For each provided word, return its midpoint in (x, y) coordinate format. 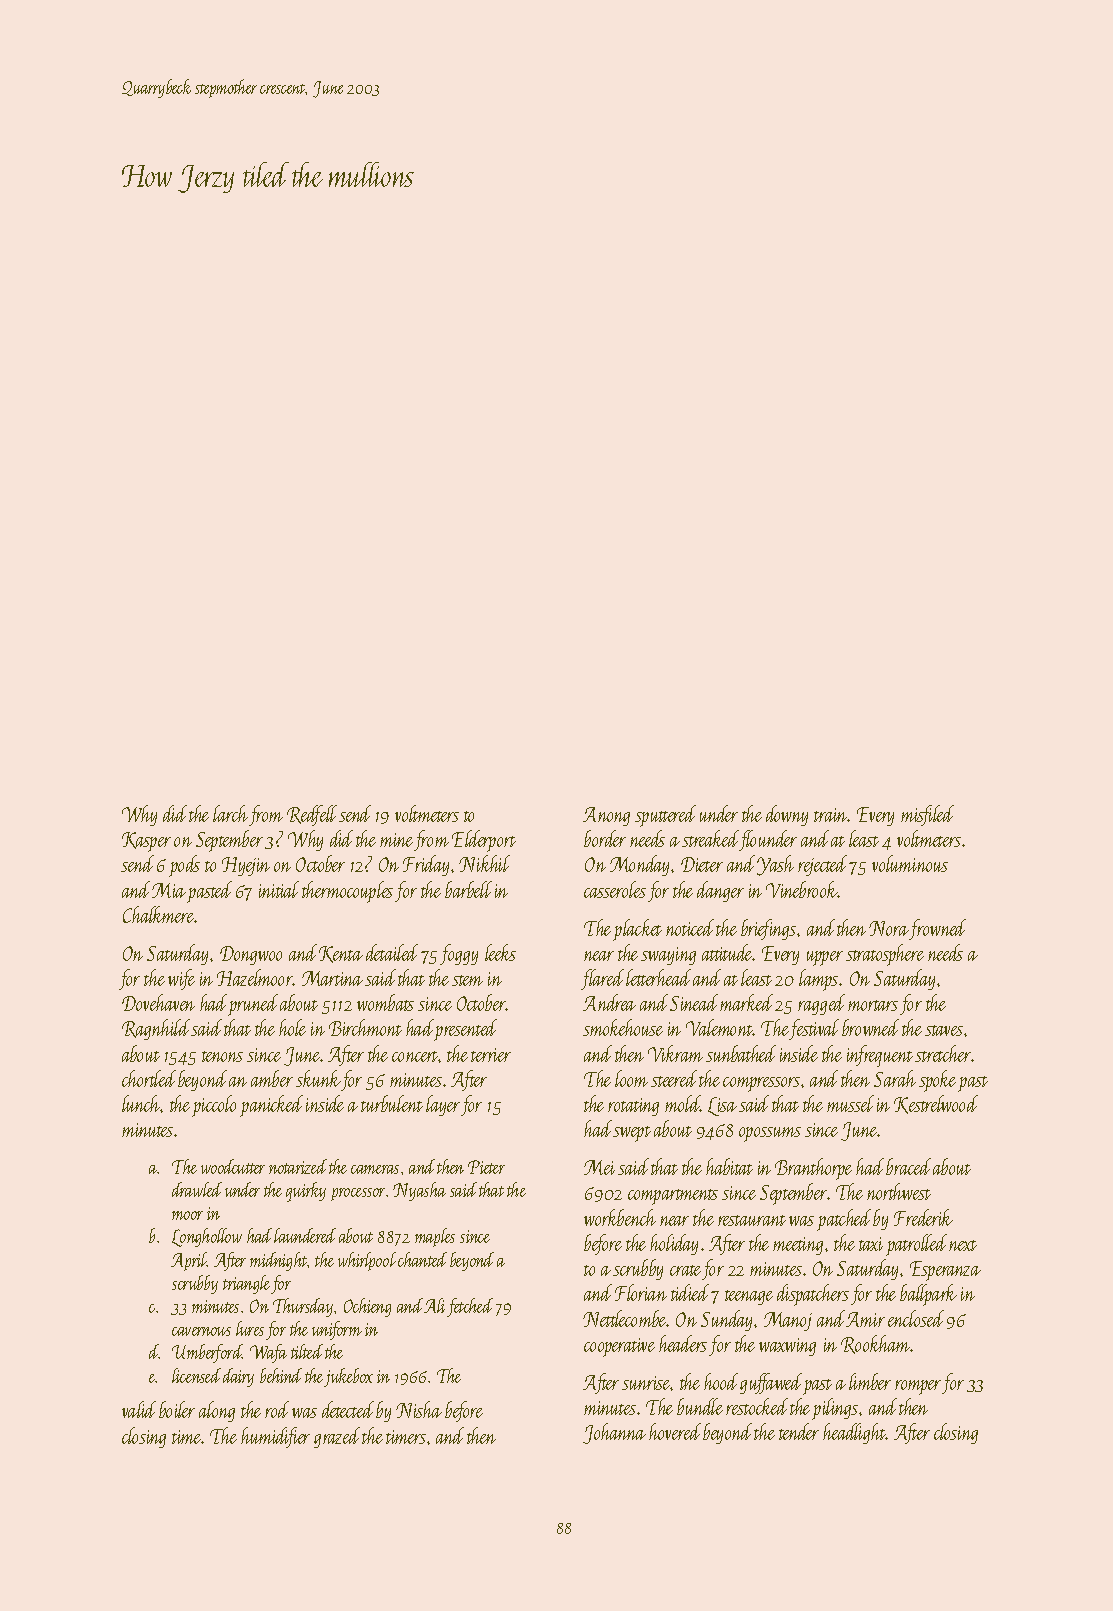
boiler (177, 1409)
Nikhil (484, 863)
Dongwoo (251, 955)
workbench (620, 1217)
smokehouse (623, 1027)
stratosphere (885, 955)
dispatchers (813, 1295)
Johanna (614, 1433)
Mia (169, 890)
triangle (246, 1284)
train (831, 815)
